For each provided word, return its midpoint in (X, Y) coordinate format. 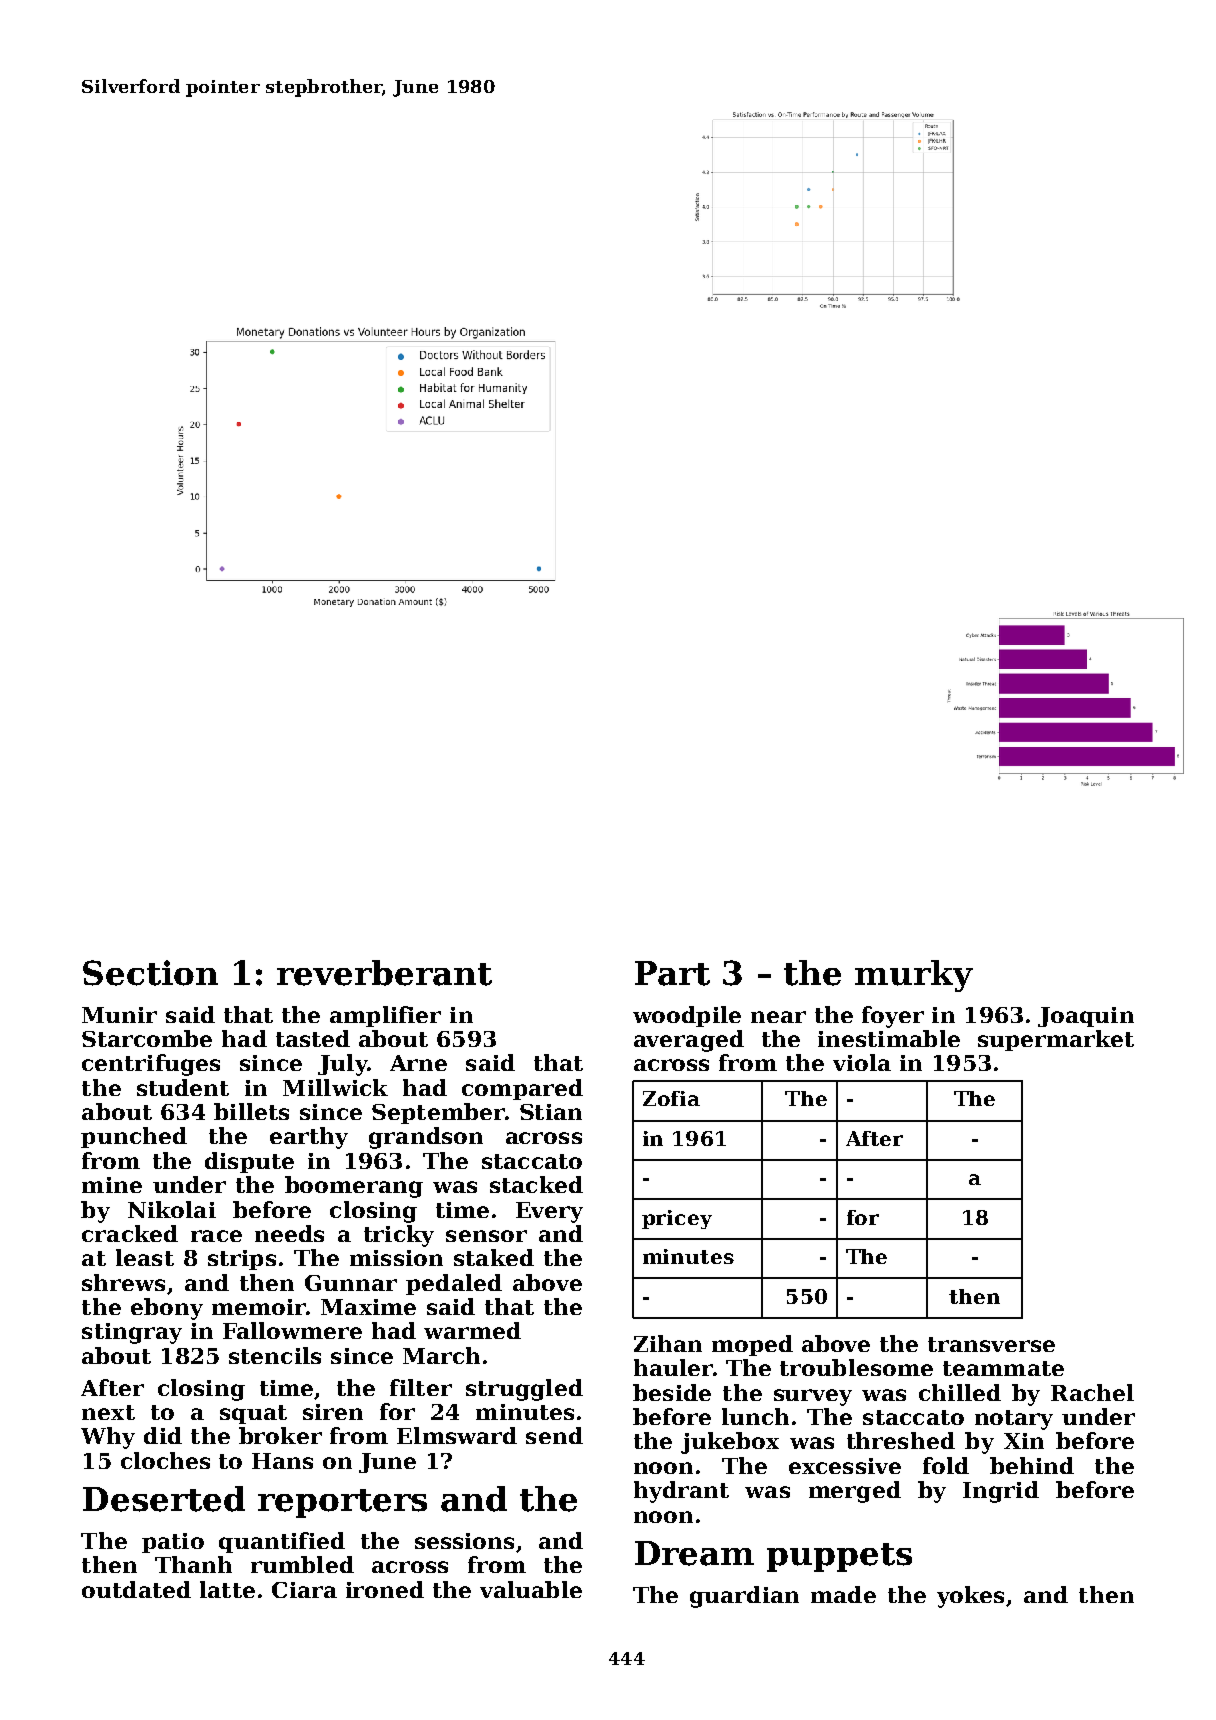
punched (134, 1137)
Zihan (668, 1343)
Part (672, 973)
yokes (970, 1597)
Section (150, 973)
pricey (677, 1219)
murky (914, 976)
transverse (991, 1344)
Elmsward (457, 1435)
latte (227, 1589)
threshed (901, 1440)
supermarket (1056, 1040)
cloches (165, 1460)
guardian (744, 1597)
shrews (123, 1282)
